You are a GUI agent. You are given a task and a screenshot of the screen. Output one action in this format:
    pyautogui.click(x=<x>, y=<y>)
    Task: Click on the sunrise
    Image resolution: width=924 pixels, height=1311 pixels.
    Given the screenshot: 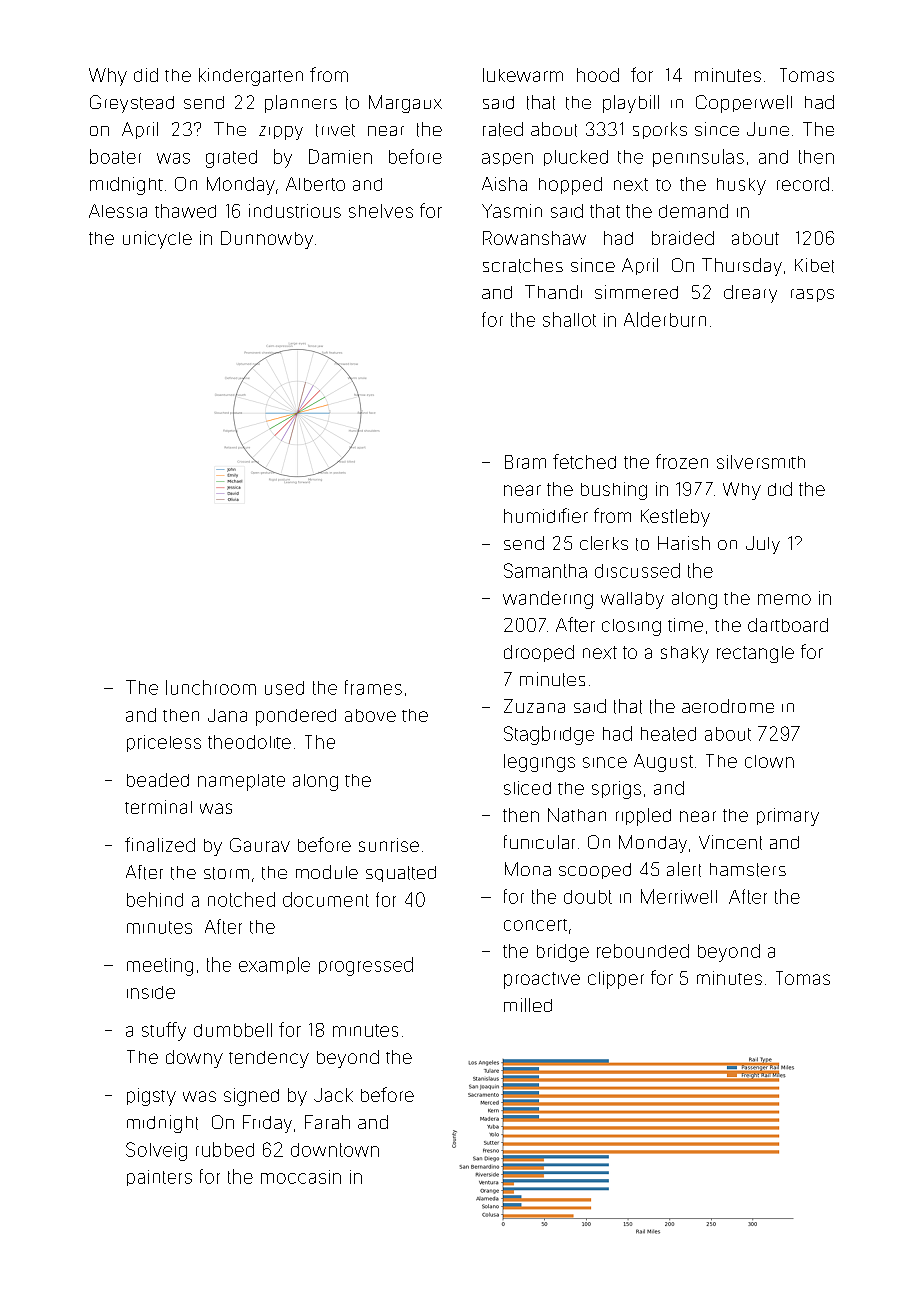 What is the action you would take?
    pyautogui.click(x=389, y=845)
